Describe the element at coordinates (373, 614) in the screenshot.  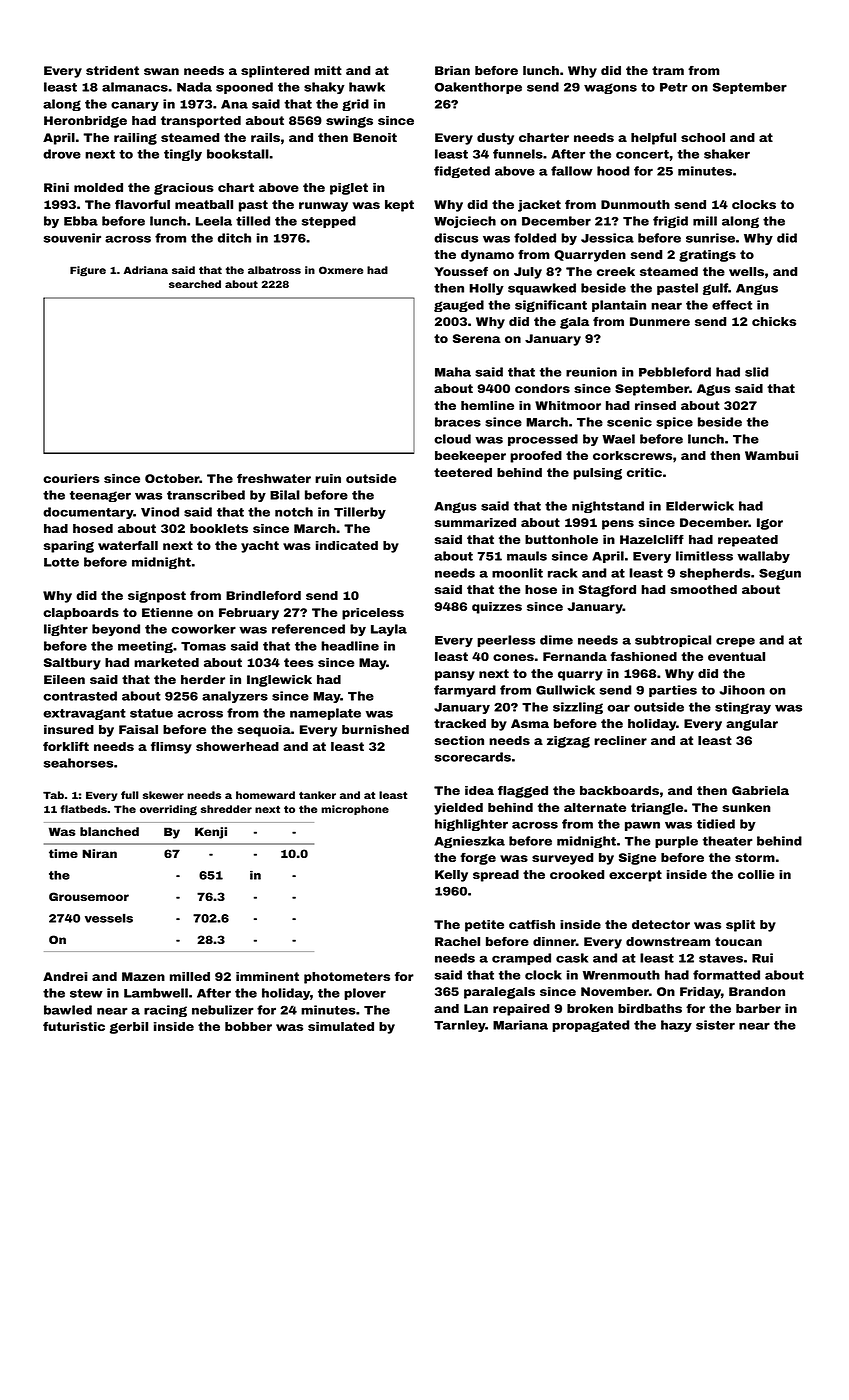
I see `priceless` at that location.
